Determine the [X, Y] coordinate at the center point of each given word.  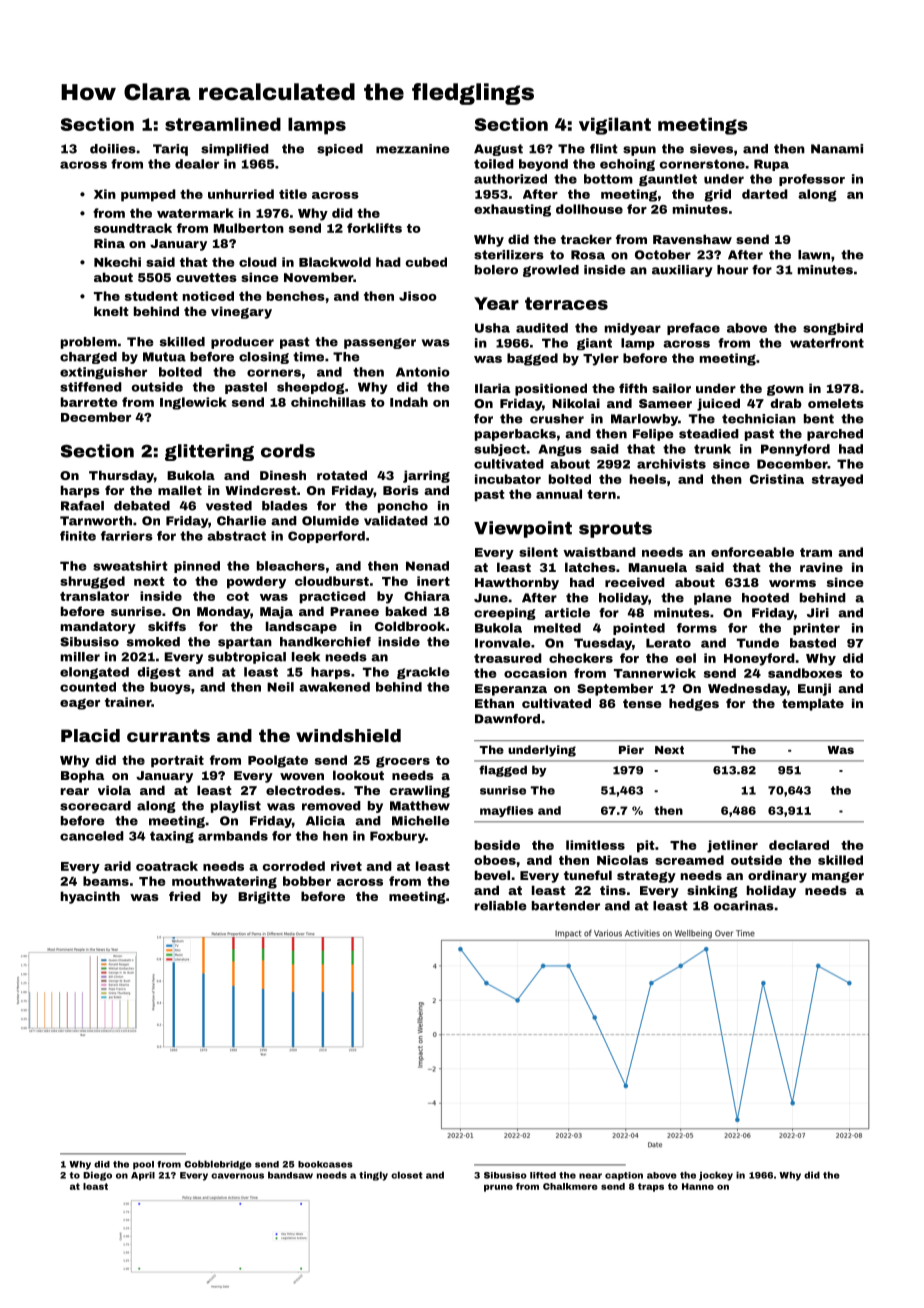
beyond [543, 165]
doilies [113, 149]
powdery [256, 582]
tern [601, 494]
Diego [97, 1176]
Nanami [837, 149]
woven [302, 776]
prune [498, 1188]
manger [838, 877]
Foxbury [397, 837]
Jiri [818, 613]
